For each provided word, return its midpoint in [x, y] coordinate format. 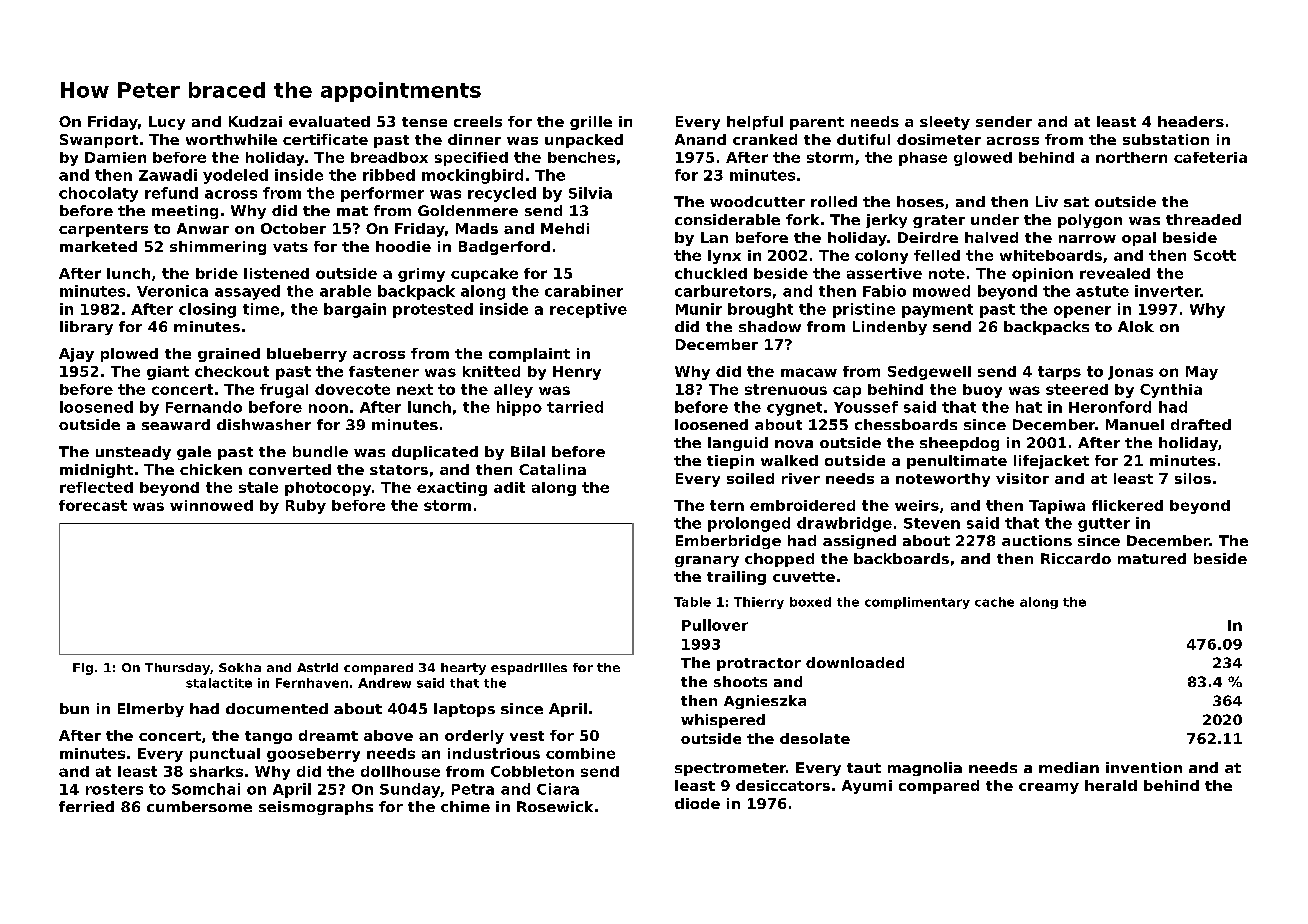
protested [433, 310]
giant [168, 373]
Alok [1136, 326]
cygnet [794, 409]
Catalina [552, 469]
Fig [83, 669]
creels [478, 121]
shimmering [218, 248]
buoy [982, 391]
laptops [464, 710]
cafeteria [1210, 157]
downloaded [855, 662]
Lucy [167, 123]
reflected [96, 487]
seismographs [316, 808]
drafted [1201, 424]
